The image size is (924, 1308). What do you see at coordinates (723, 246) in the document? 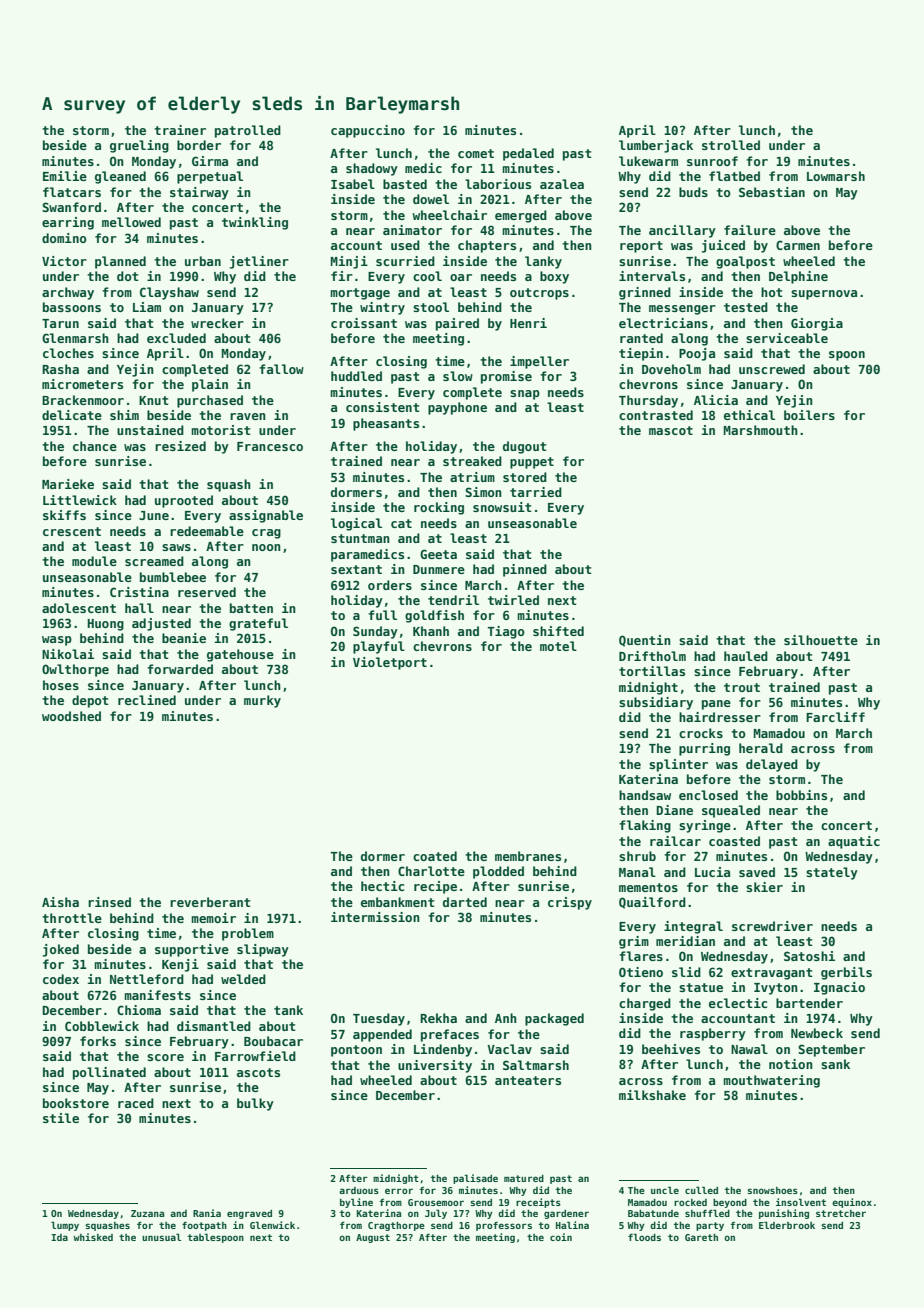
I see `juiced` at bounding box center [723, 246].
